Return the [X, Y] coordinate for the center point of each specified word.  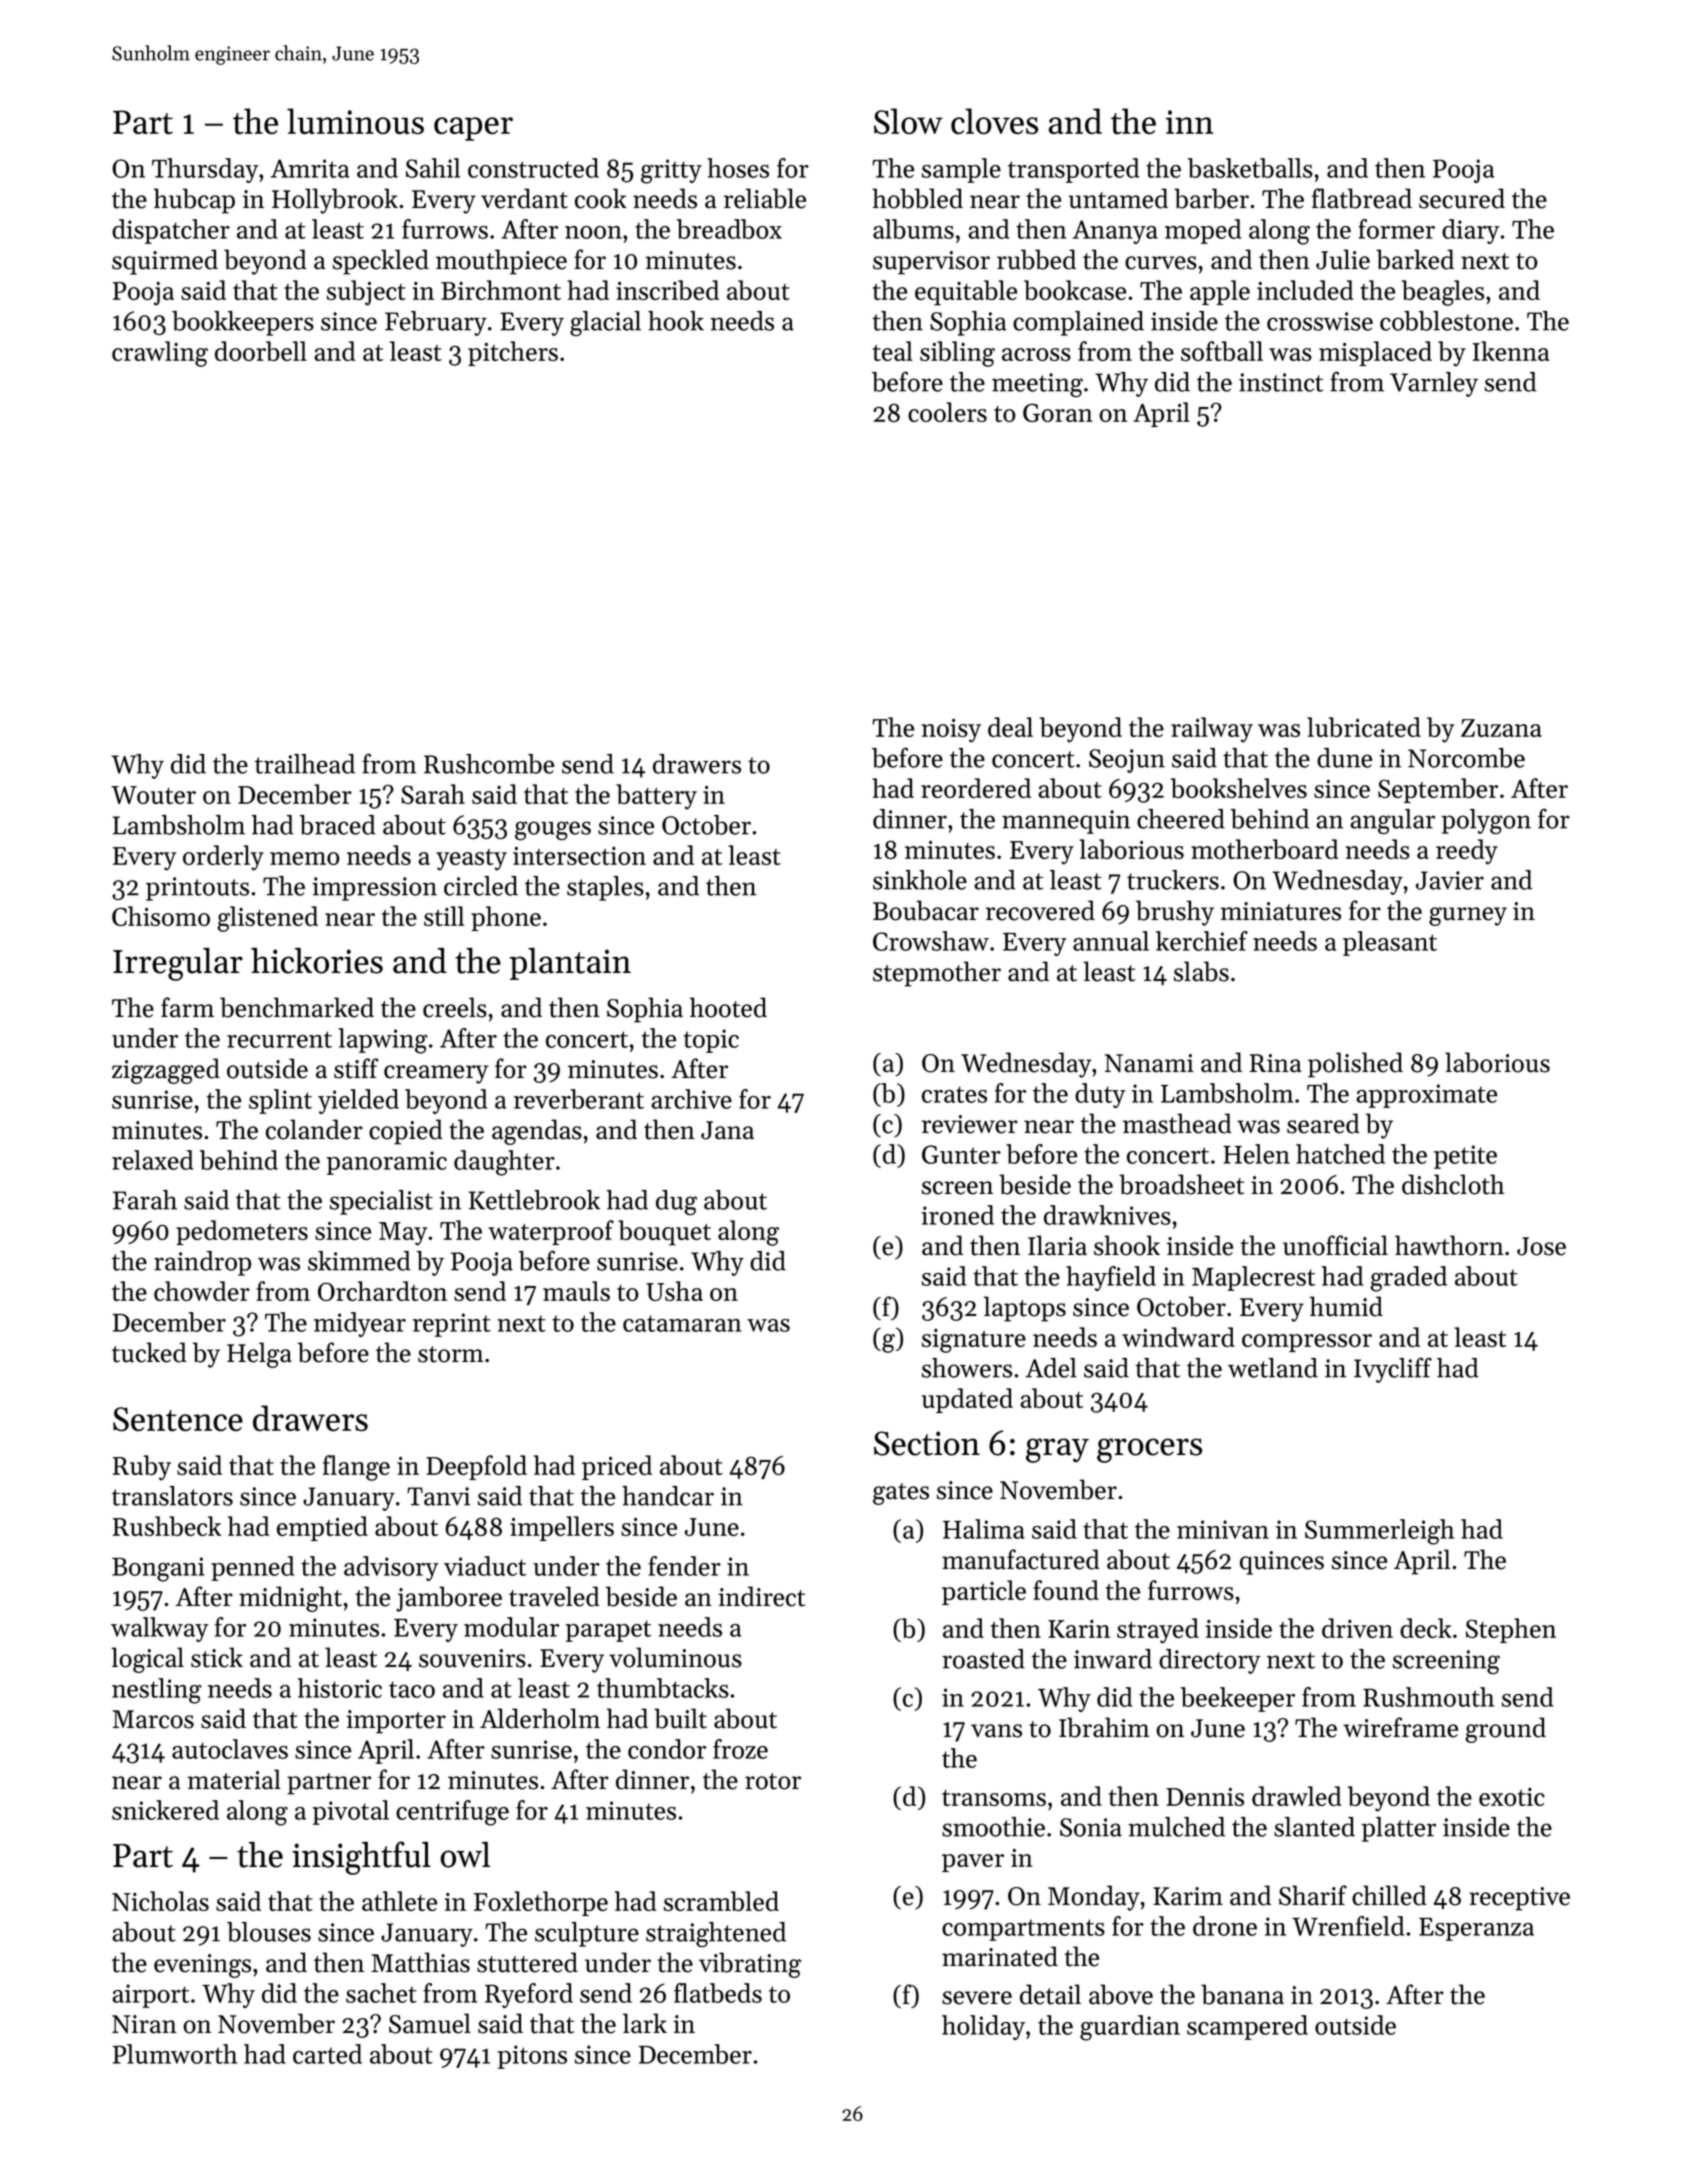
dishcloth [1453, 1184]
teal [893, 351]
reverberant [579, 1099]
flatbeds [718, 1993]
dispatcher [171, 231]
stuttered [527, 1962]
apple [1220, 292]
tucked [149, 1352]
